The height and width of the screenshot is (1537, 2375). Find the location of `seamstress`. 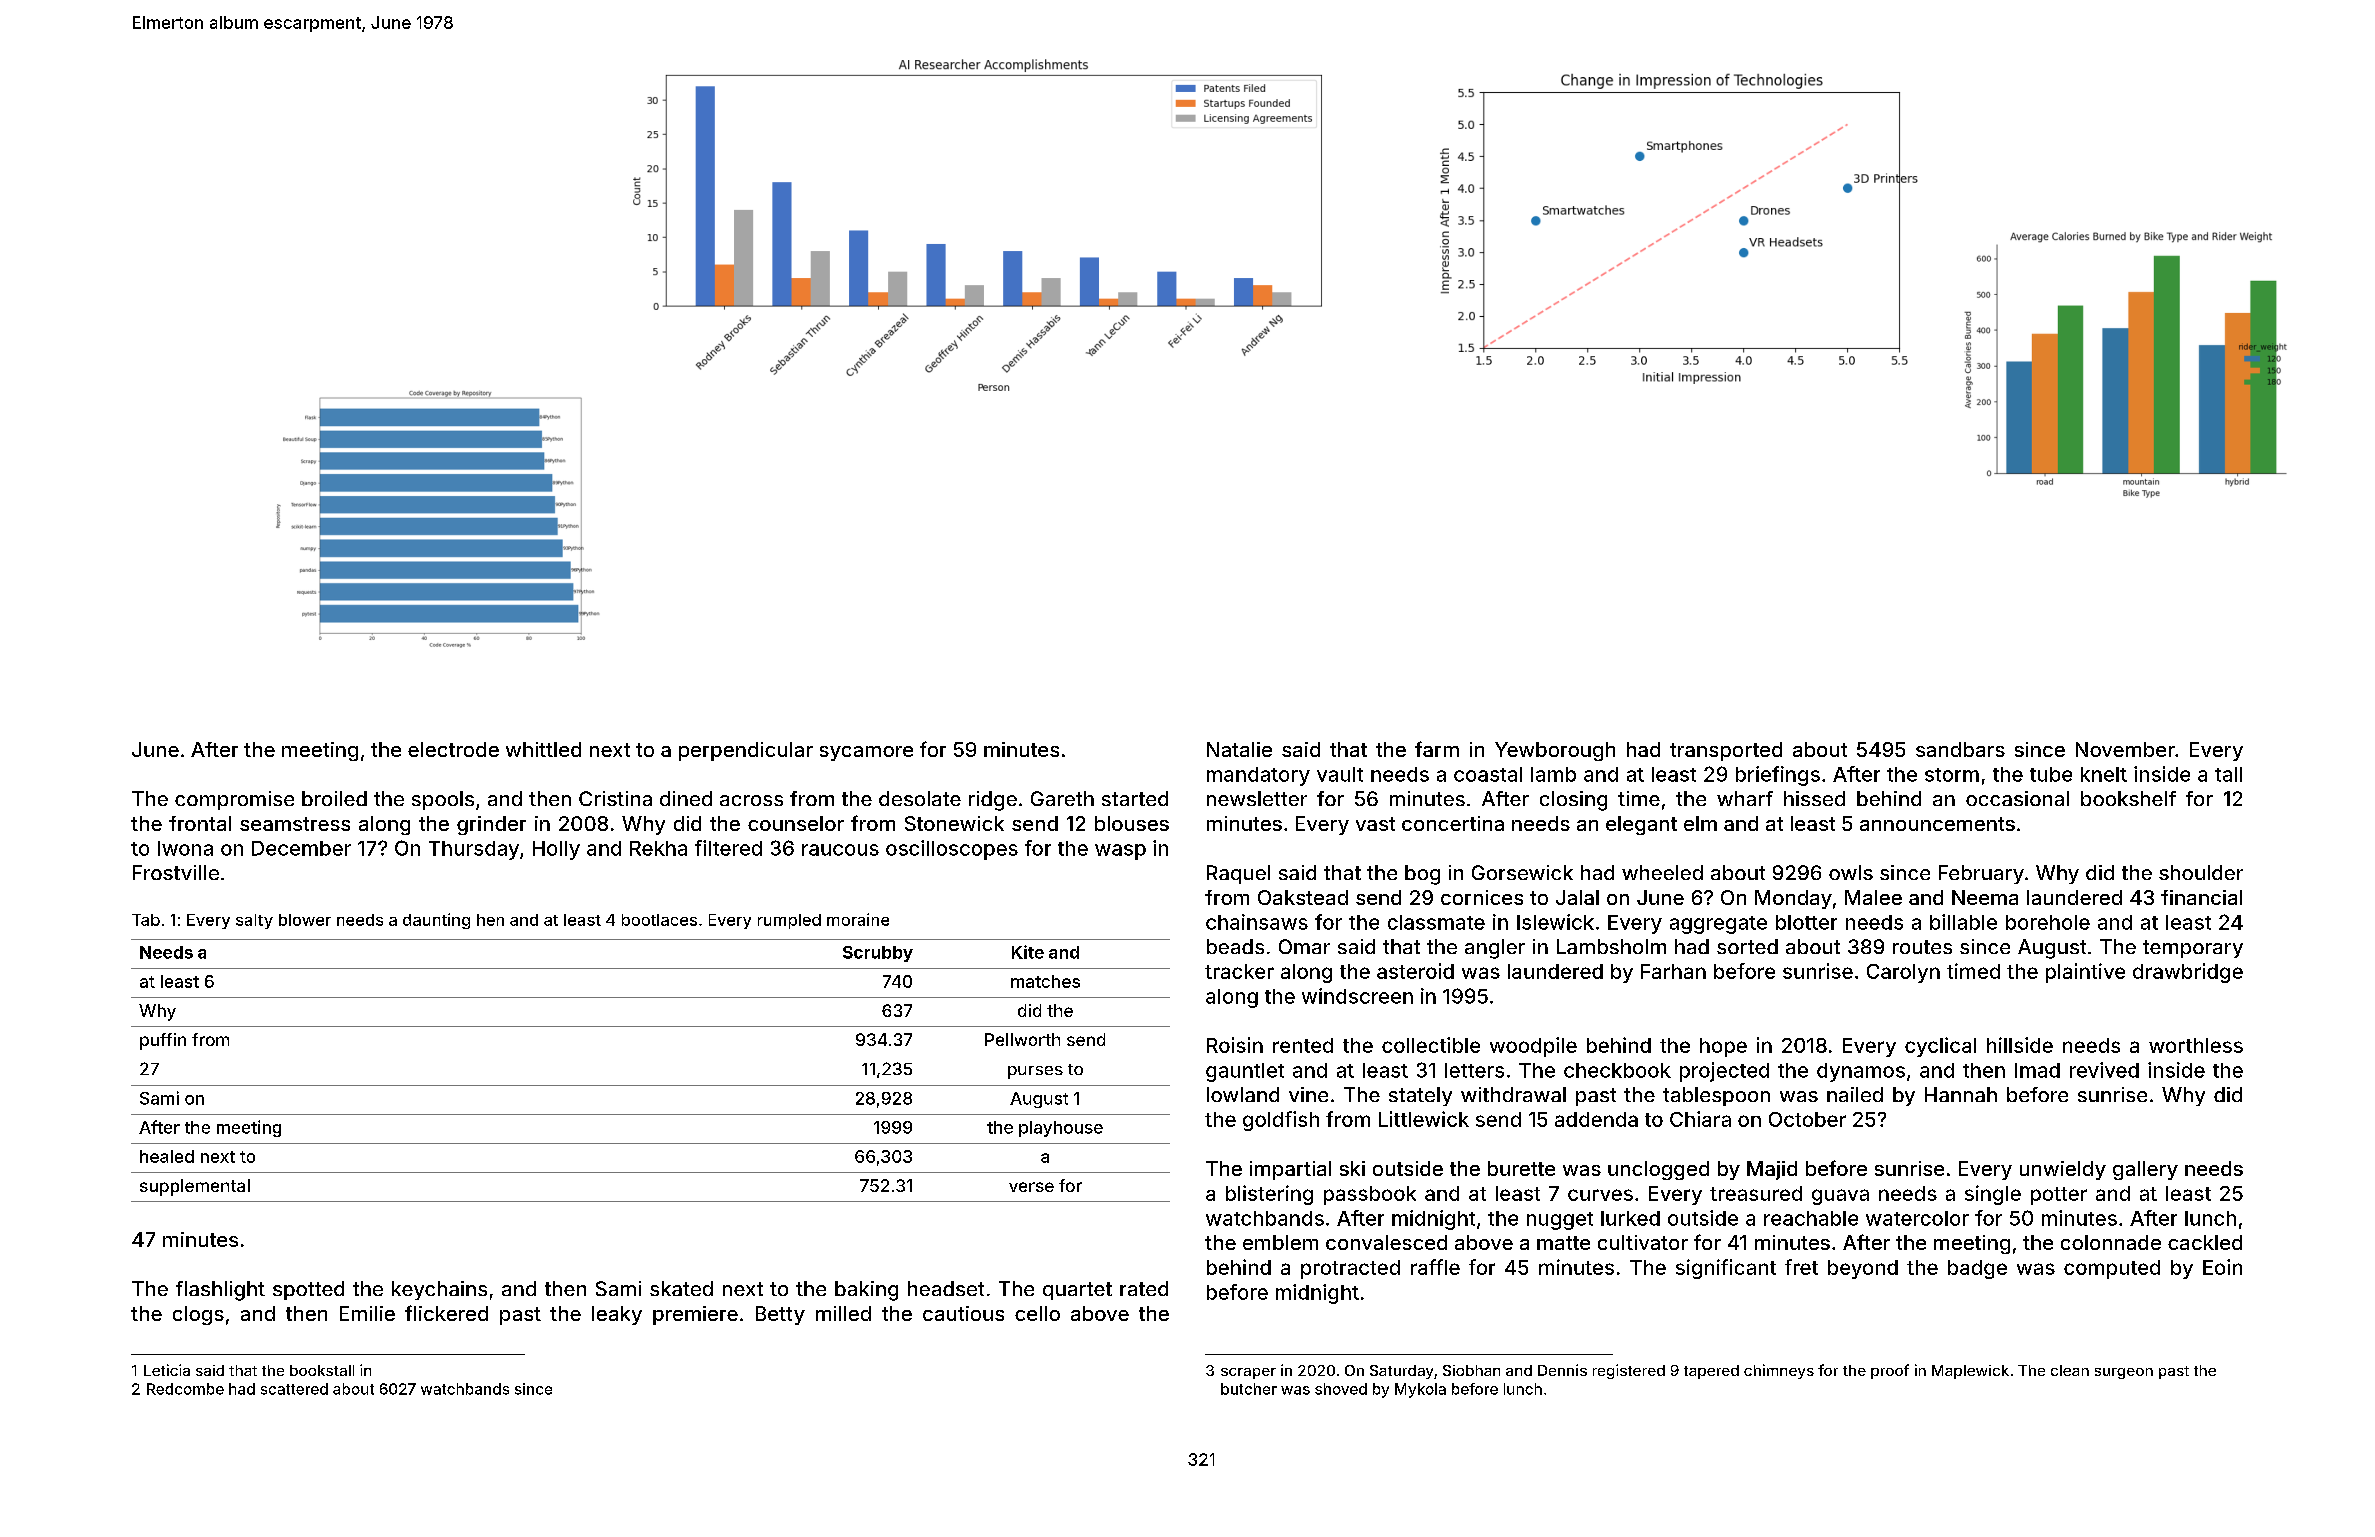

seamstress is located at coordinates (295, 824).
